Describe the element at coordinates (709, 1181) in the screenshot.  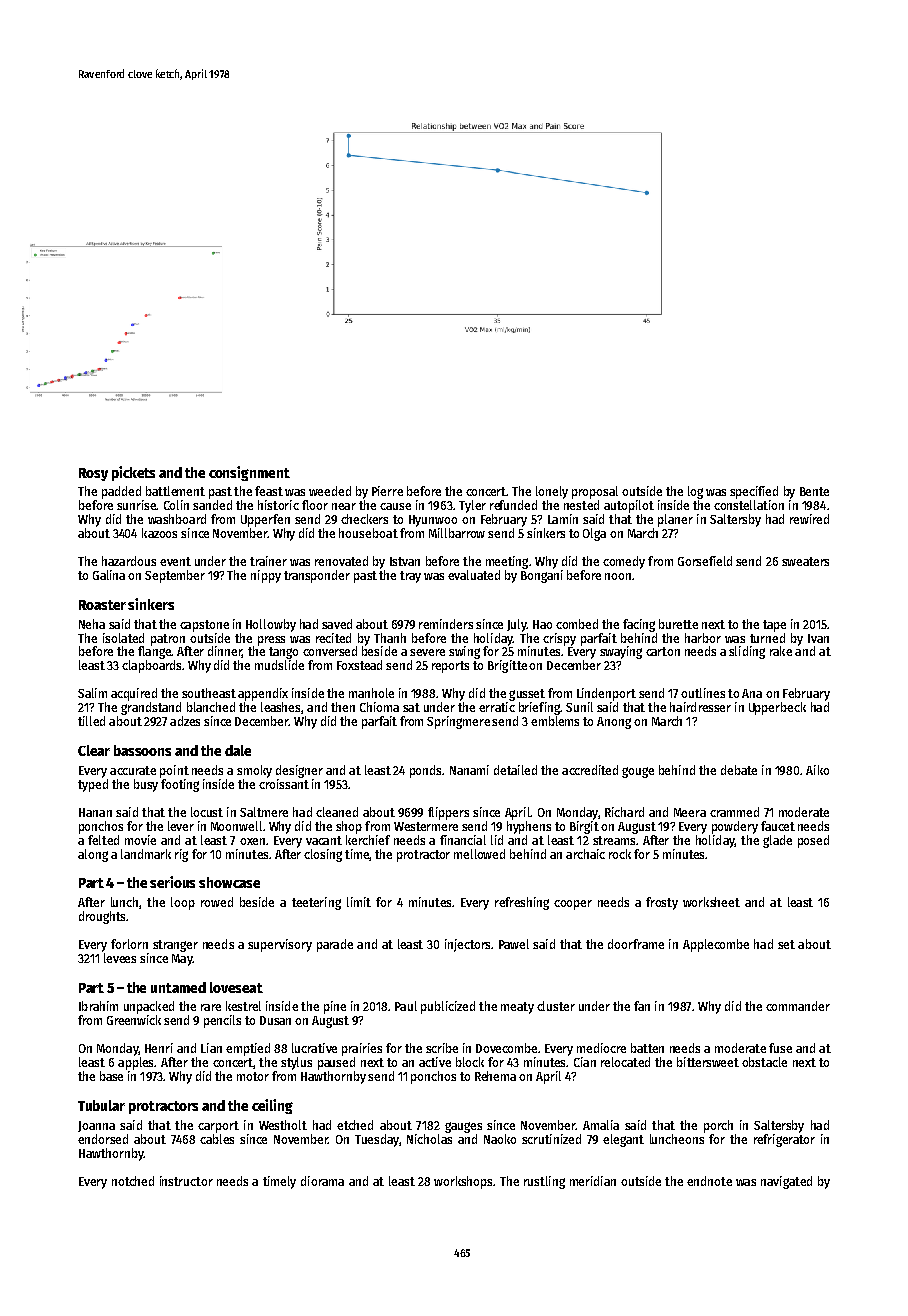
I see `endnote` at that location.
